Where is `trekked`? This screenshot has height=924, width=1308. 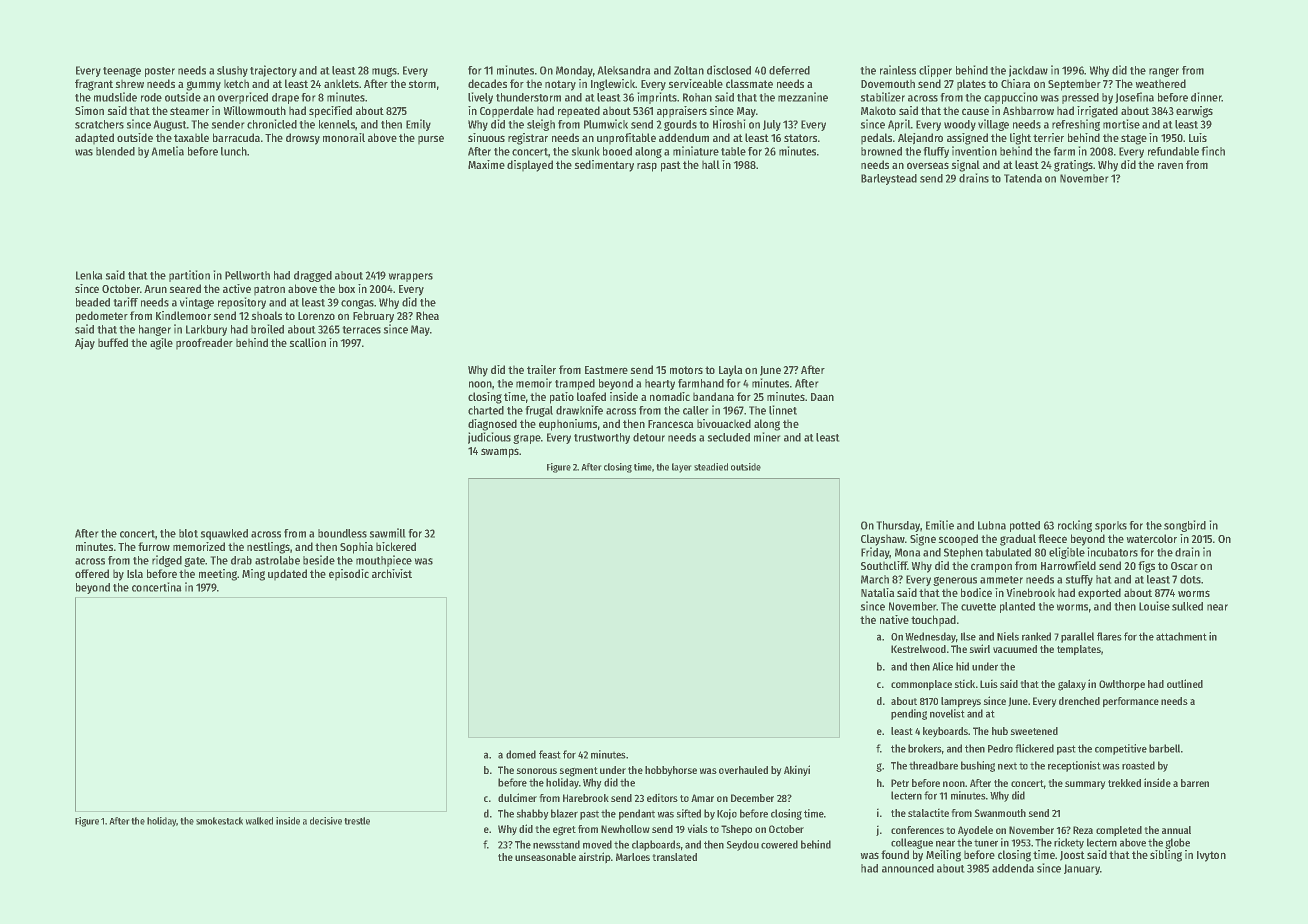
trekked is located at coordinates (1124, 783).
